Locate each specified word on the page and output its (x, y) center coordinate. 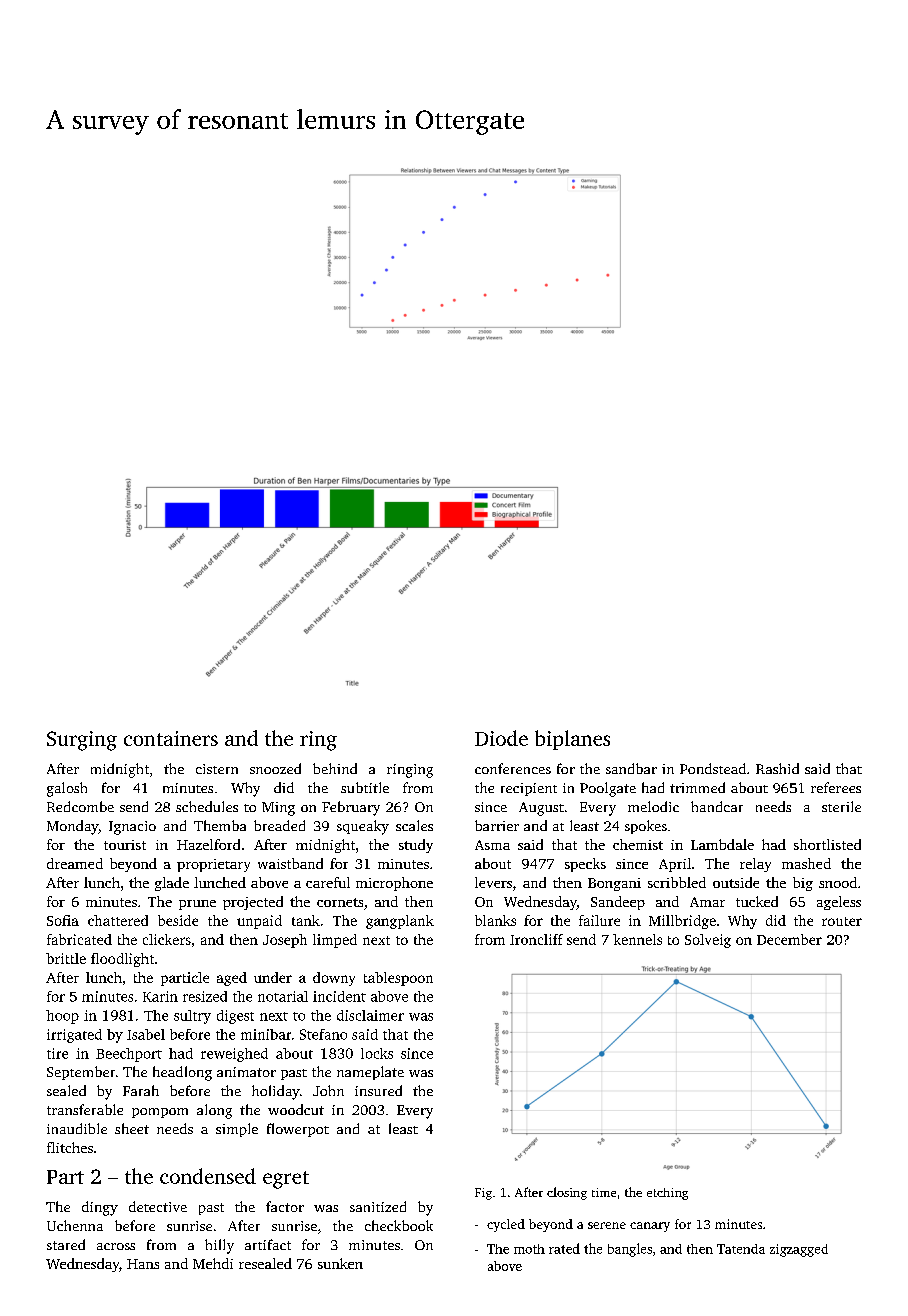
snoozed (275, 768)
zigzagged (799, 1250)
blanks (495, 920)
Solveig (708, 941)
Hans (143, 1264)
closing (567, 1193)
